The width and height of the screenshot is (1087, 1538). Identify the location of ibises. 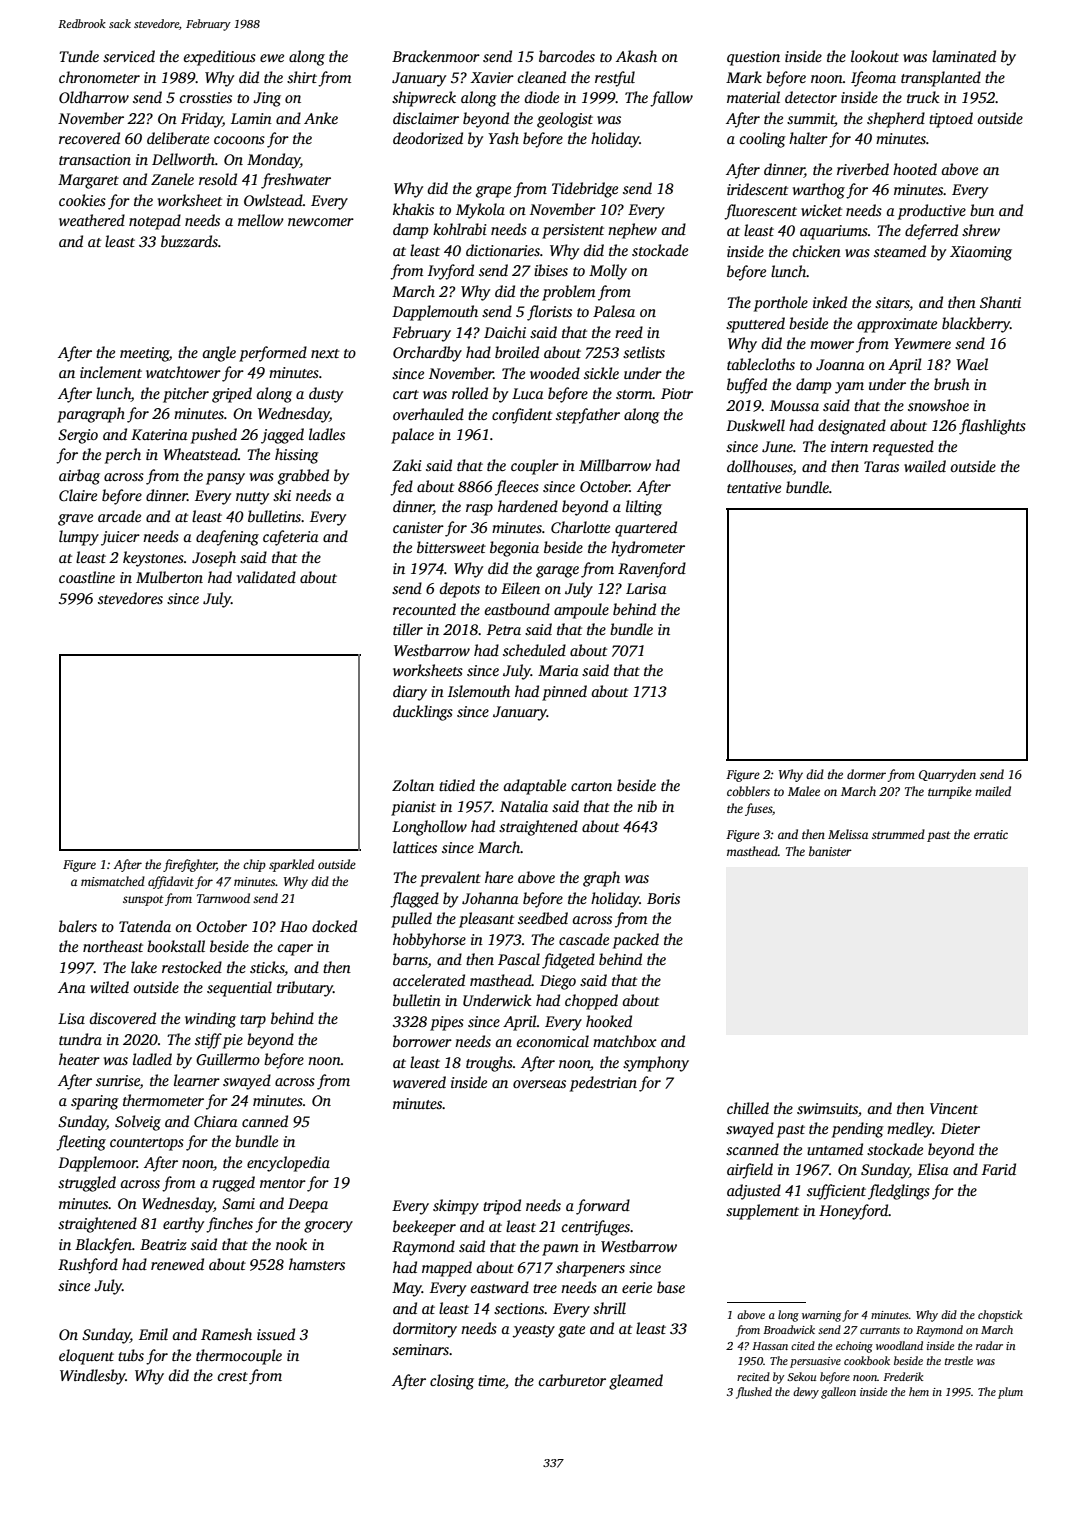
(551, 270).
